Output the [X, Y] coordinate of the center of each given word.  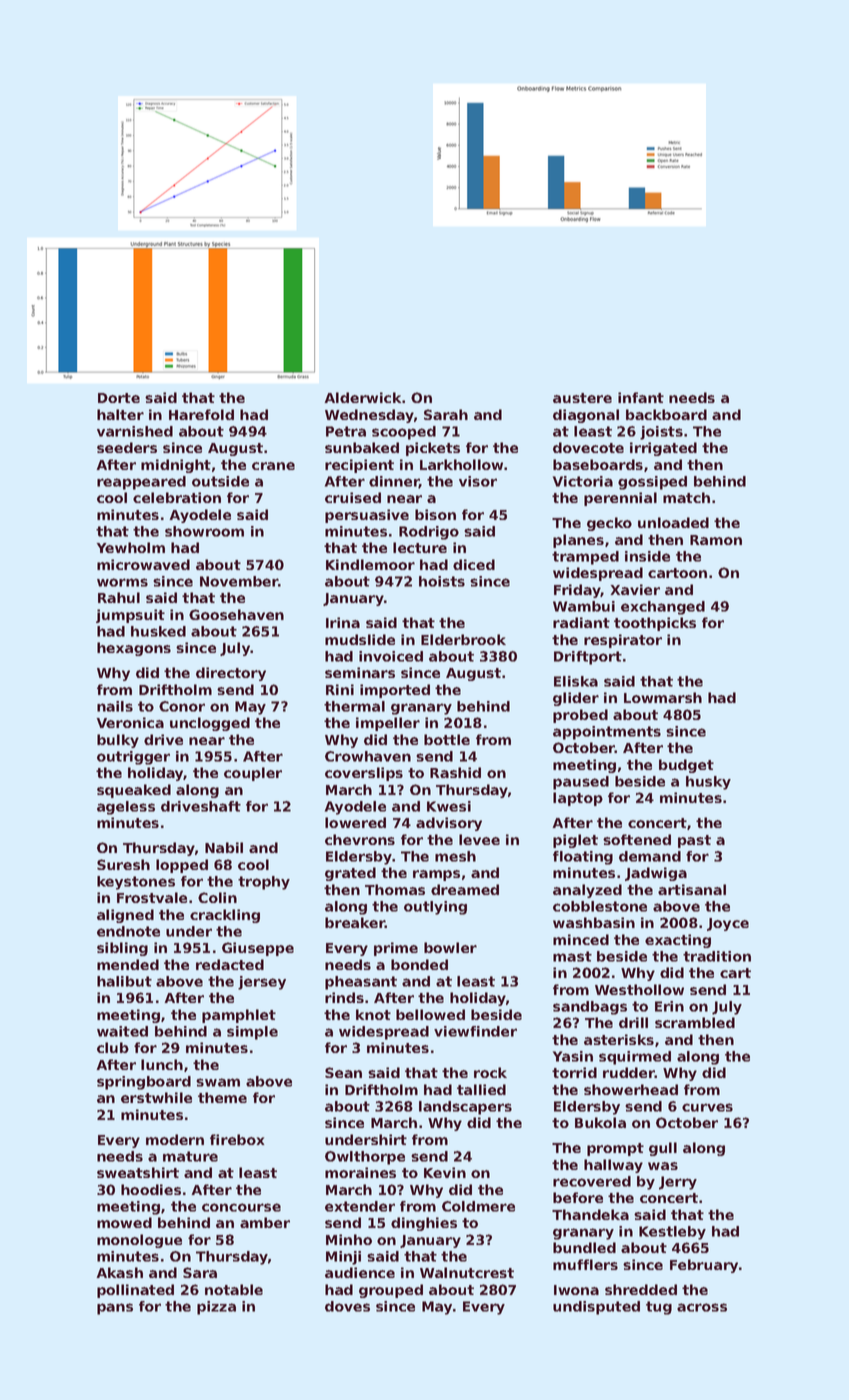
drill [633, 1022]
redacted [230, 964]
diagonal [586, 416]
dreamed [465, 889]
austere [582, 398]
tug [659, 1308]
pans [115, 1309]
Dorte [119, 398]
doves [347, 1306]
